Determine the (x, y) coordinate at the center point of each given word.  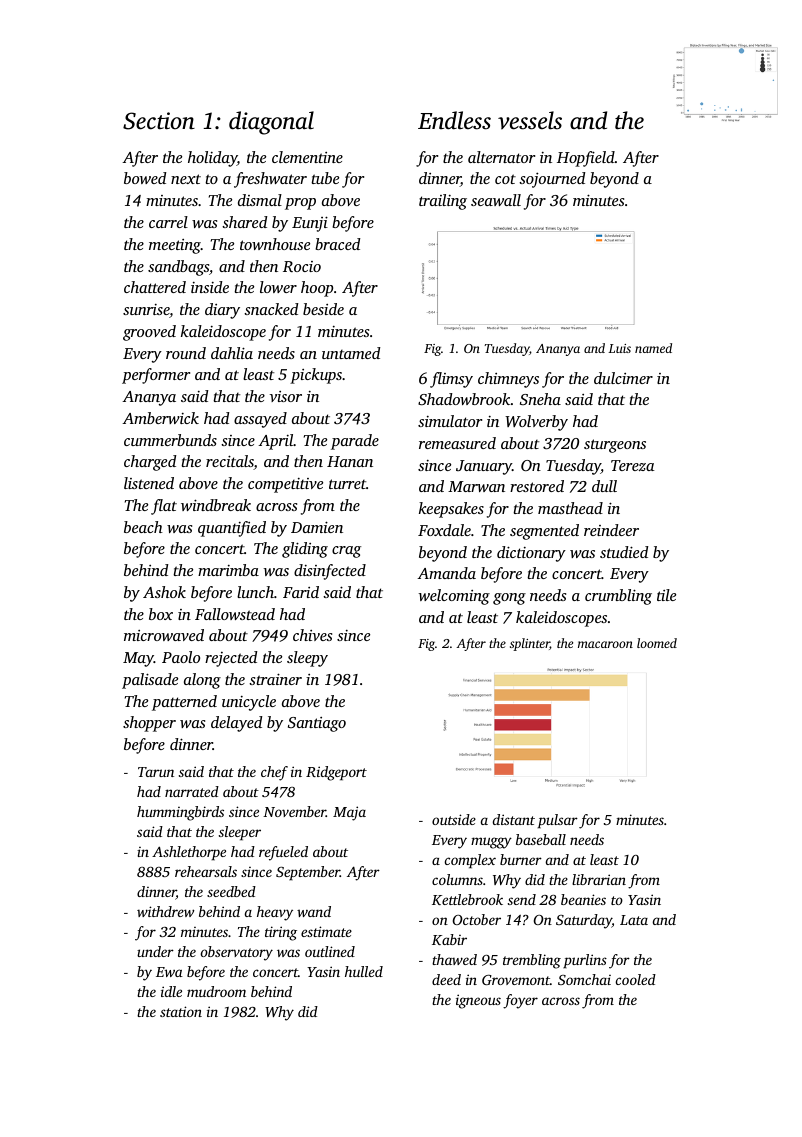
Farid (301, 592)
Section (159, 121)
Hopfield (586, 159)
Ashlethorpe (189, 853)
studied (624, 552)
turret (347, 484)
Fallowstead (235, 614)
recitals (230, 462)
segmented (544, 532)
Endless (454, 120)
